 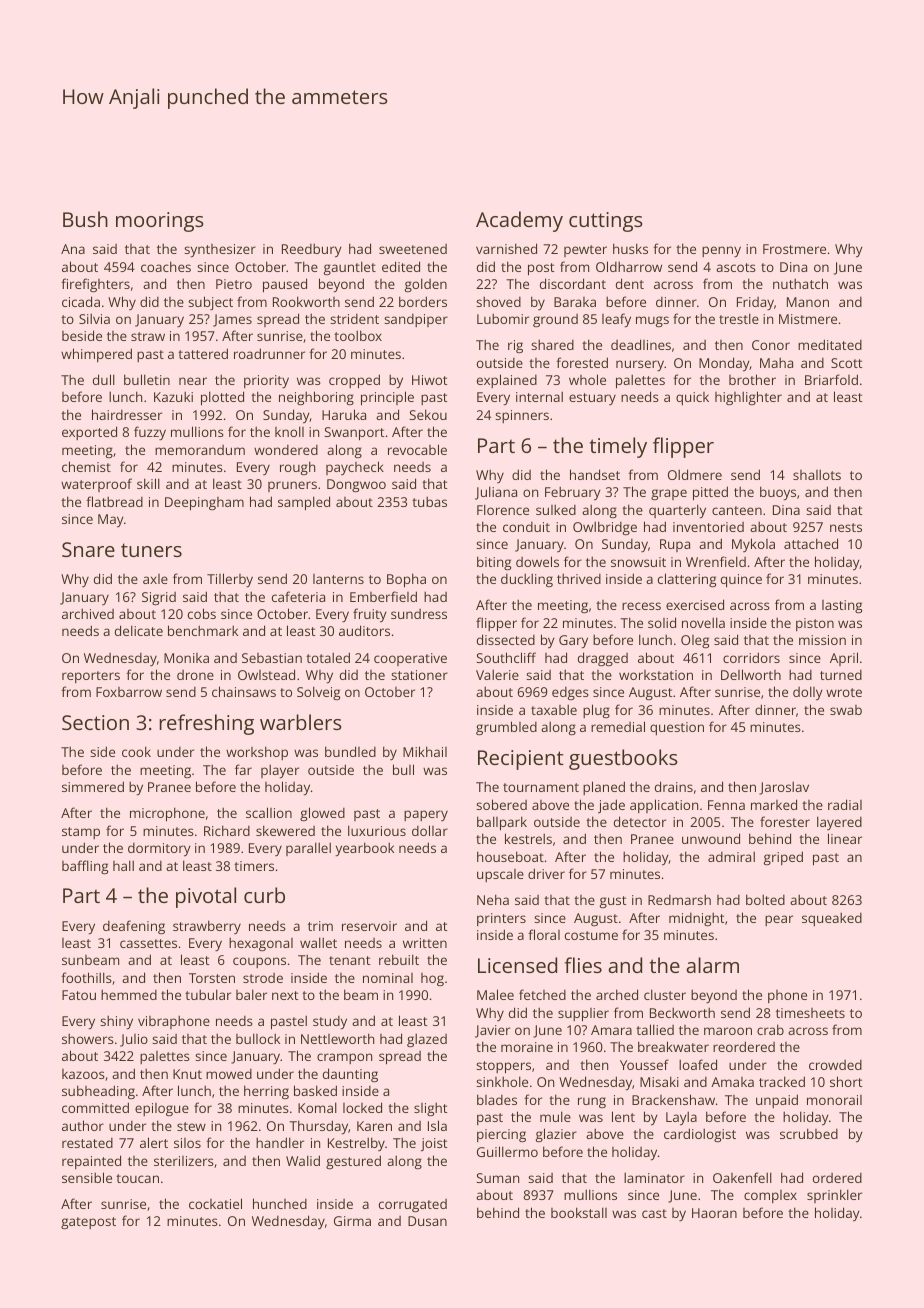 What do you see at coordinates (362, 1107) in the document?
I see `locked` at bounding box center [362, 1107].
